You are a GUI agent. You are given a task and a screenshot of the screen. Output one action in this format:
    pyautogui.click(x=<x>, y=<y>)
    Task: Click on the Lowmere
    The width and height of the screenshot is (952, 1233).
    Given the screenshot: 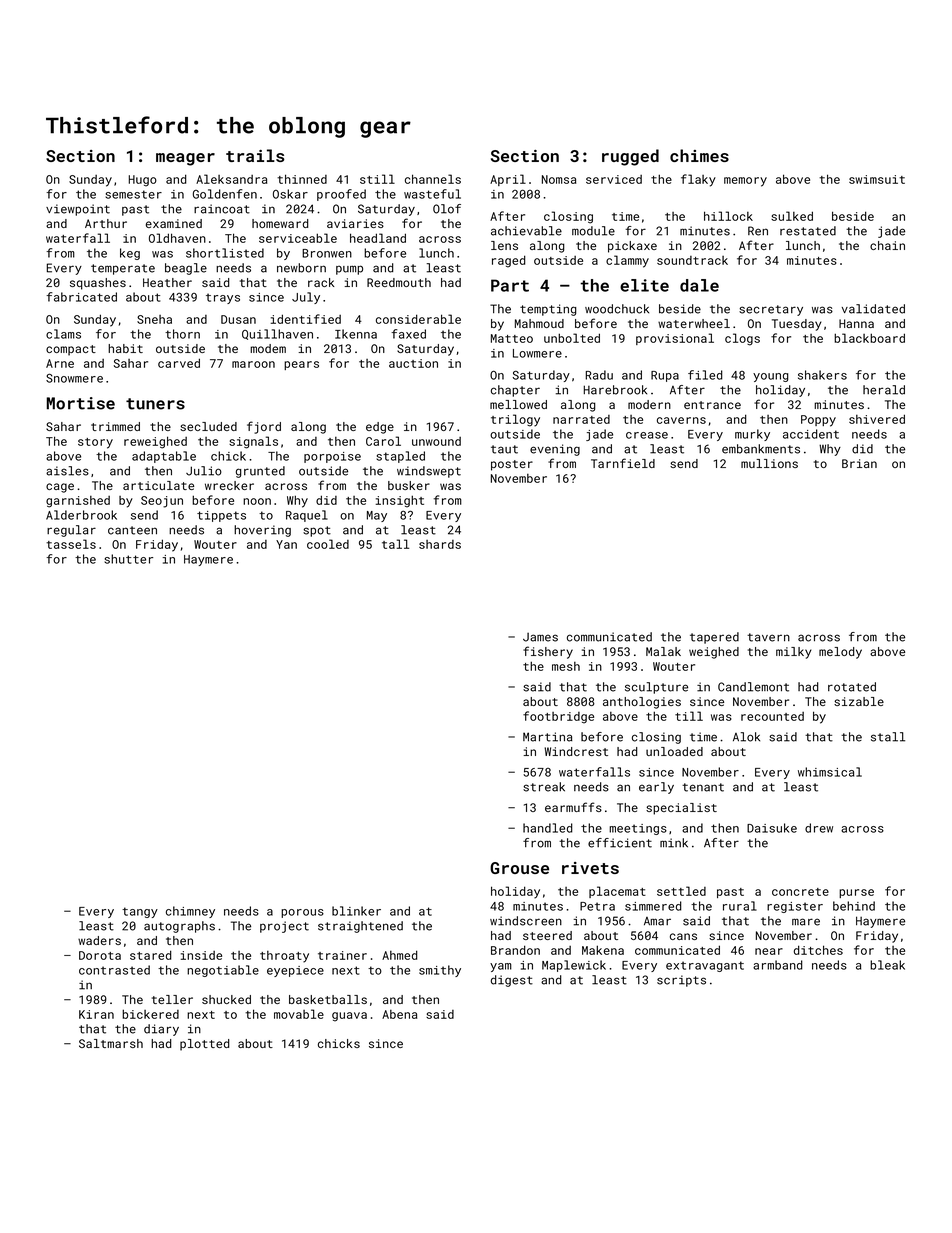 What is the action you would take?
    pyautogui.click(x=537, y=353)
